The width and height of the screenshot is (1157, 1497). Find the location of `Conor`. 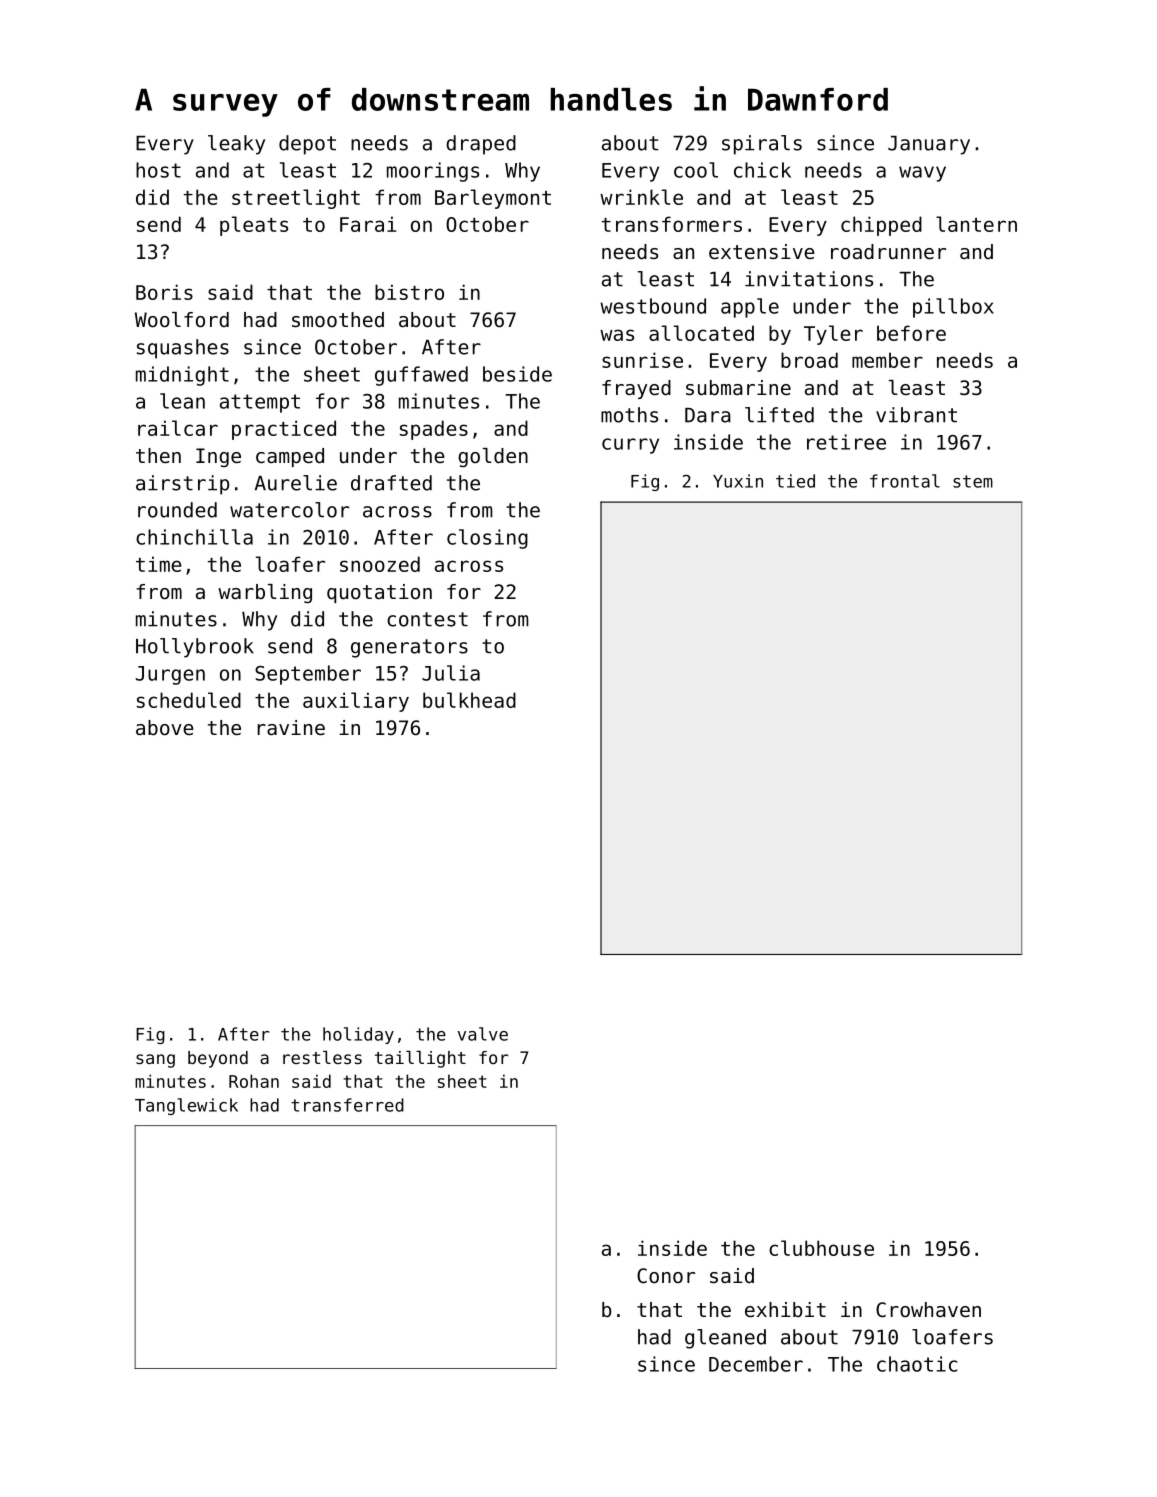

Conor is located at coordinates (666, 1276).
